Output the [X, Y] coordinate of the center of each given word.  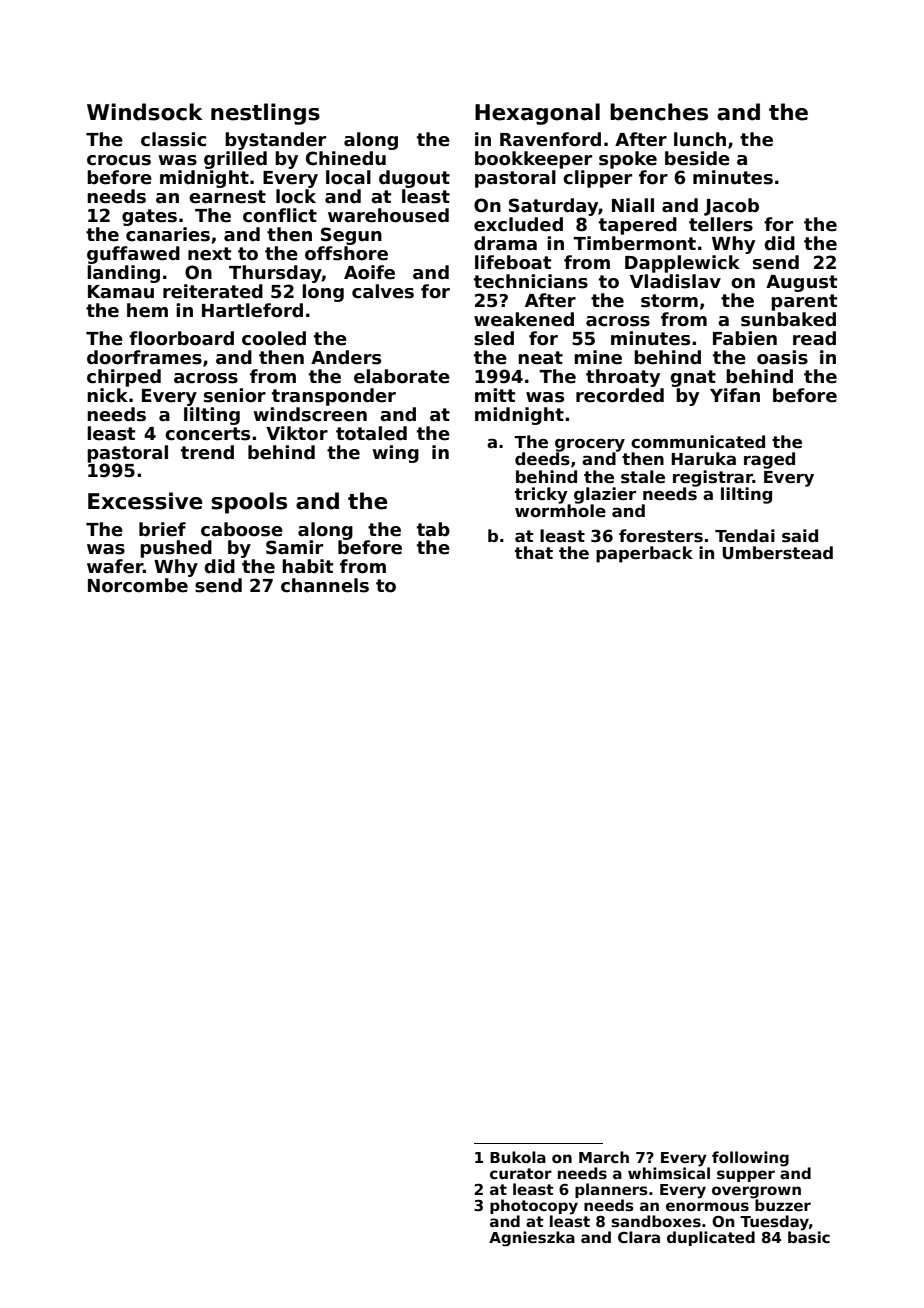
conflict [280, 215]
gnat [693, 378]
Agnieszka [532, 1239]
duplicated [711, 1238]
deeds [542, 459]
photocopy [534, 1207]
